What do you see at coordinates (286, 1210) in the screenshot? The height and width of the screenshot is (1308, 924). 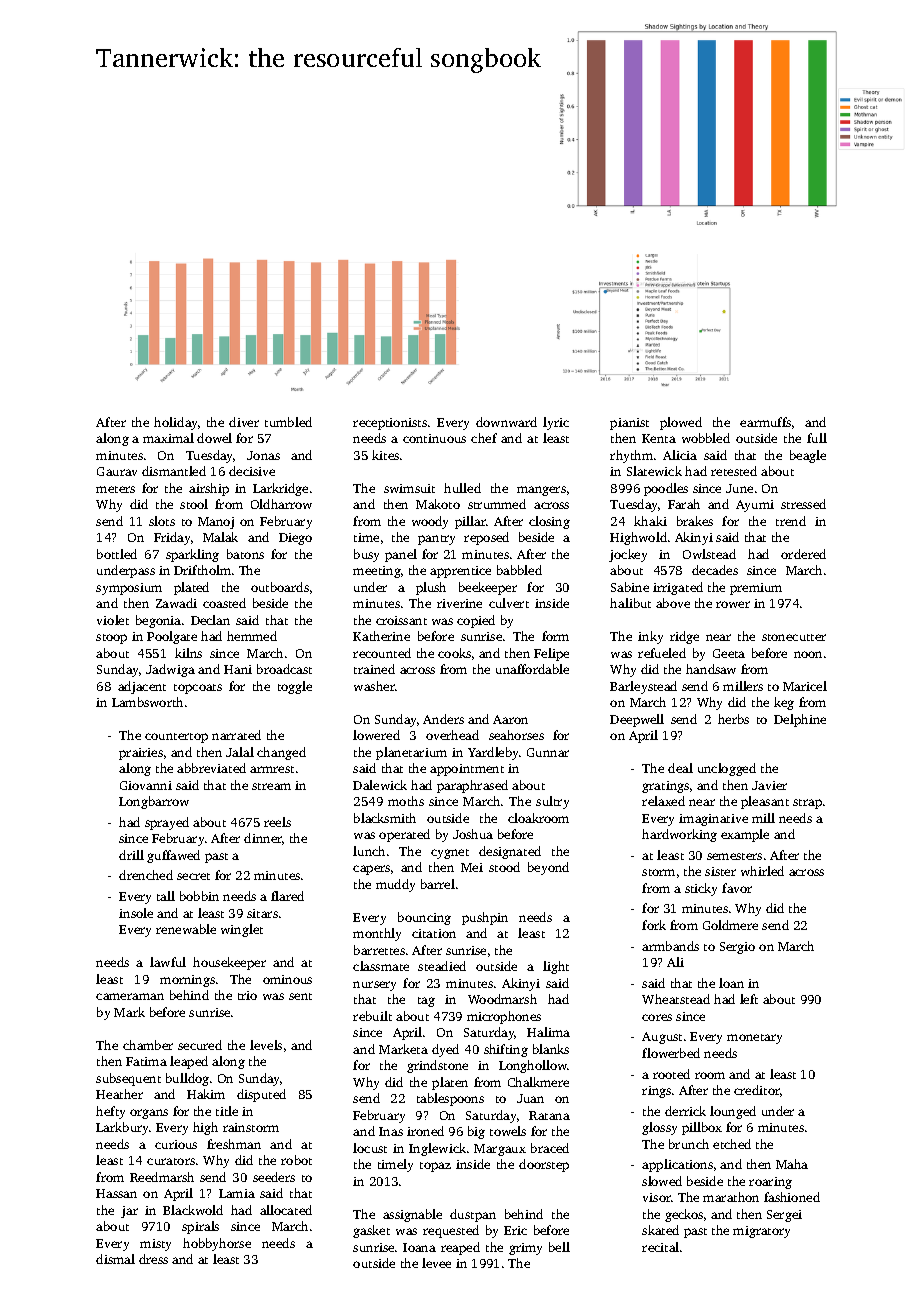 I see `allocated` at bounding box center [286, 1210].
